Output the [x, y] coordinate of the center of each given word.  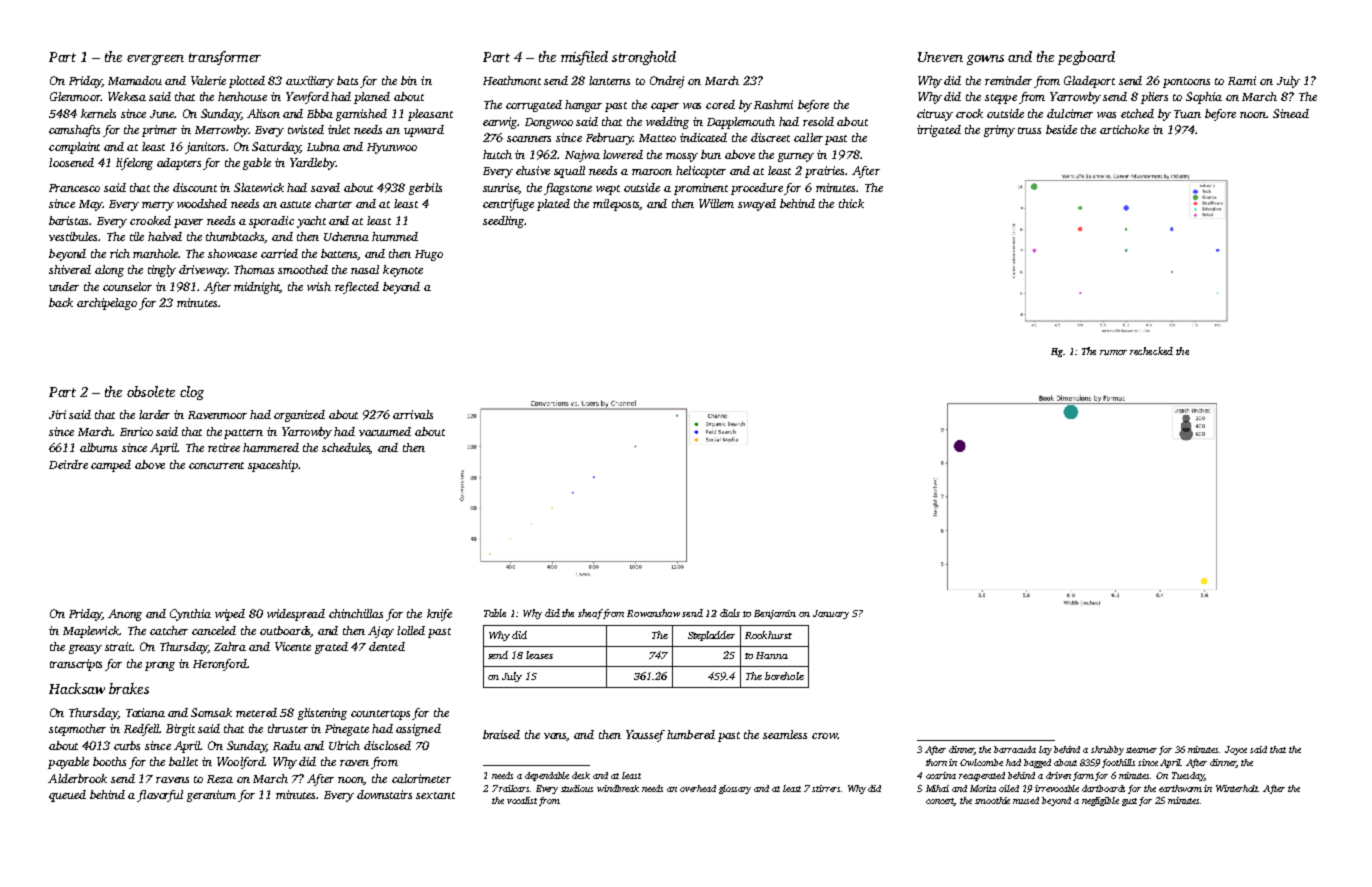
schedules [346, 448]
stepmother [77, 730]
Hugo [429, 255]
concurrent [216, 465]
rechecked [1151, 351]
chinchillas [356, 613]
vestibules [74, 236]
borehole [784, 676]
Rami [1242, 80]
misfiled [584, 58]
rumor [1113, 352]
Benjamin [775, 614]
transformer [225, 58]
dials [730, 613]
